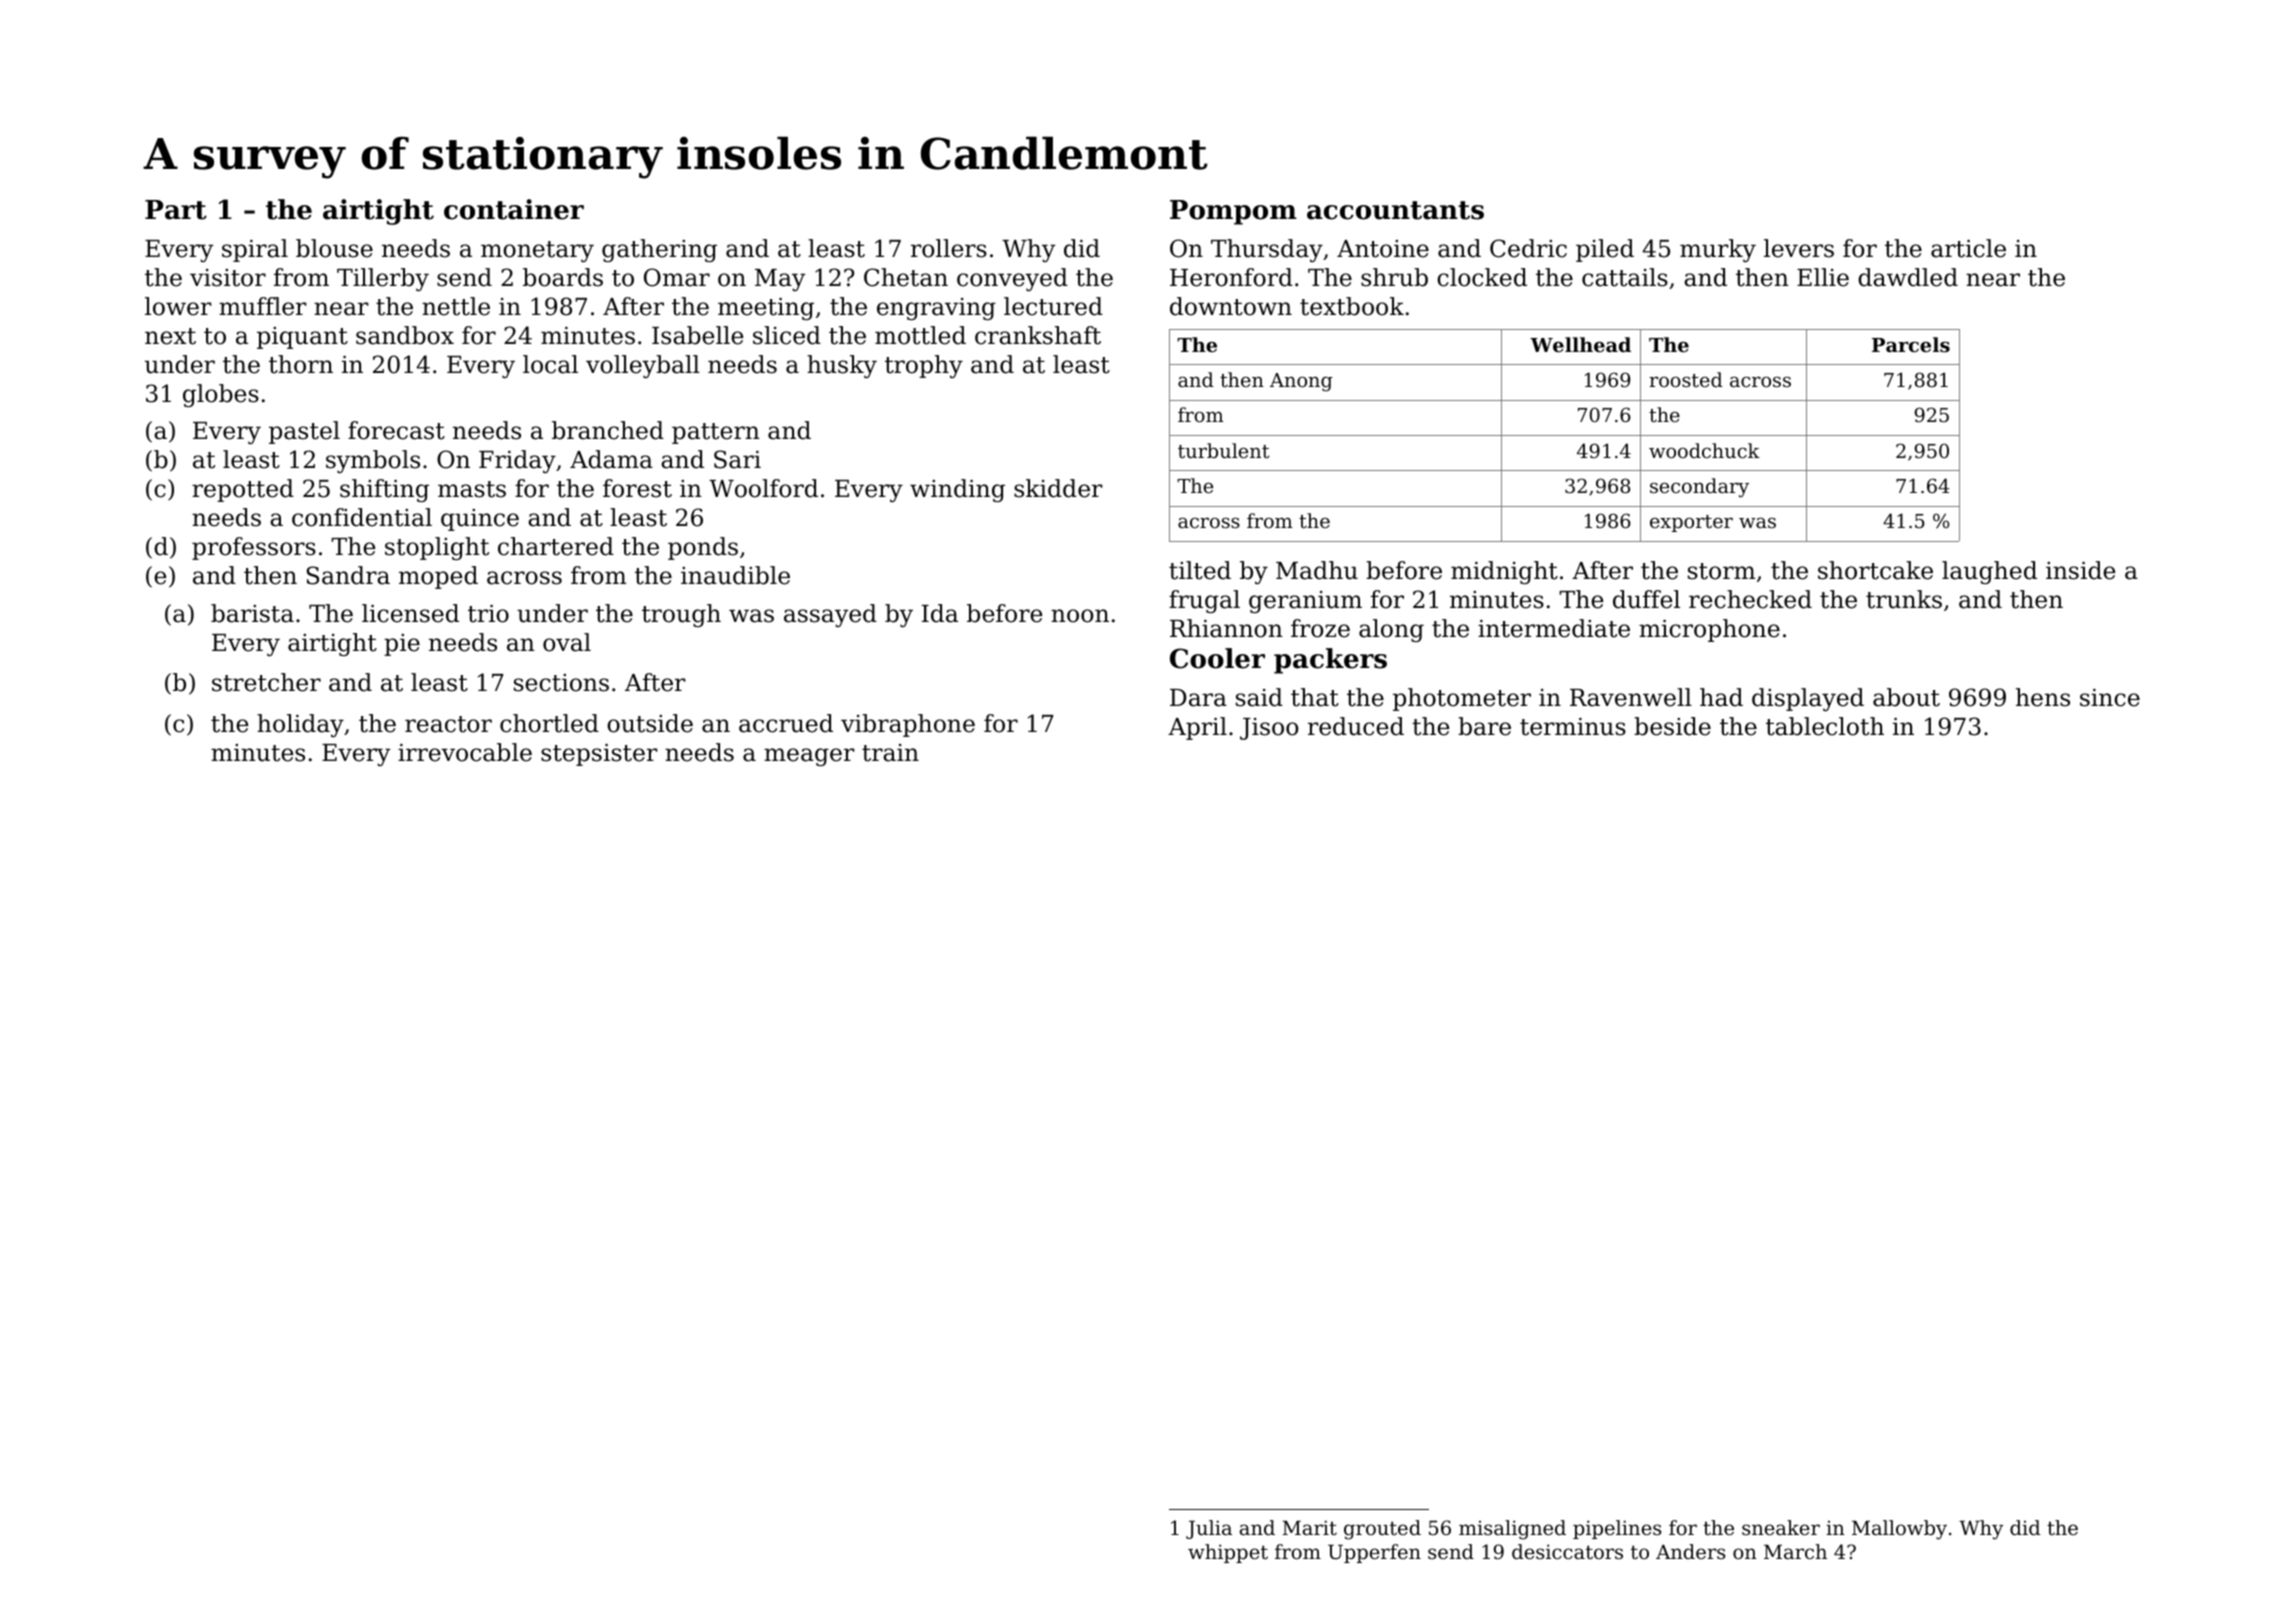 Image resolution: width=2289 pixels, height=1618 pixels. What do you see at coordinates (1686, 379) in the screenshot?
I see `roosted` at bounding box center [1686, 379].
